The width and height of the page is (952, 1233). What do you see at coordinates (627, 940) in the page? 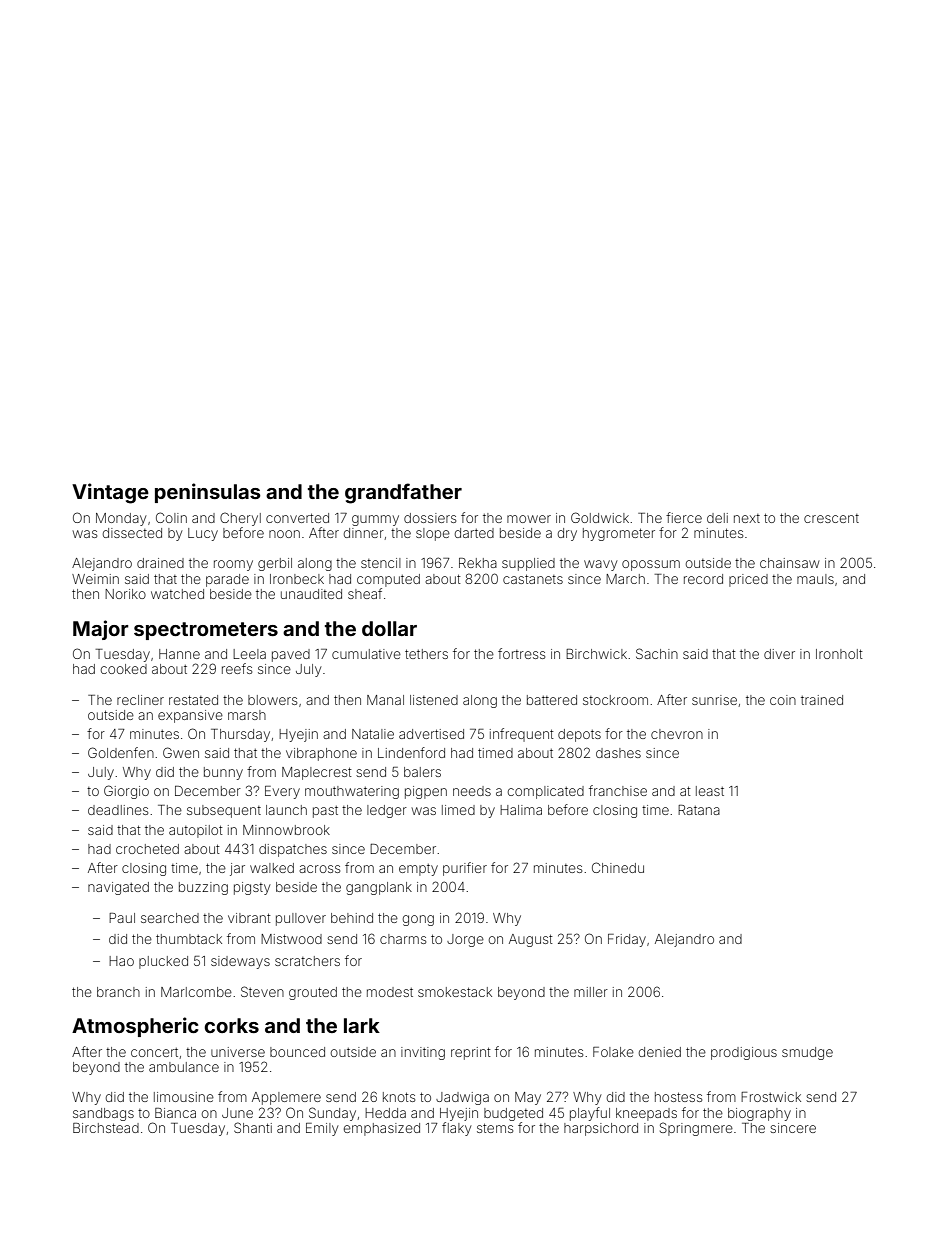
I see `Friday` at bounding box center [627, 940].
